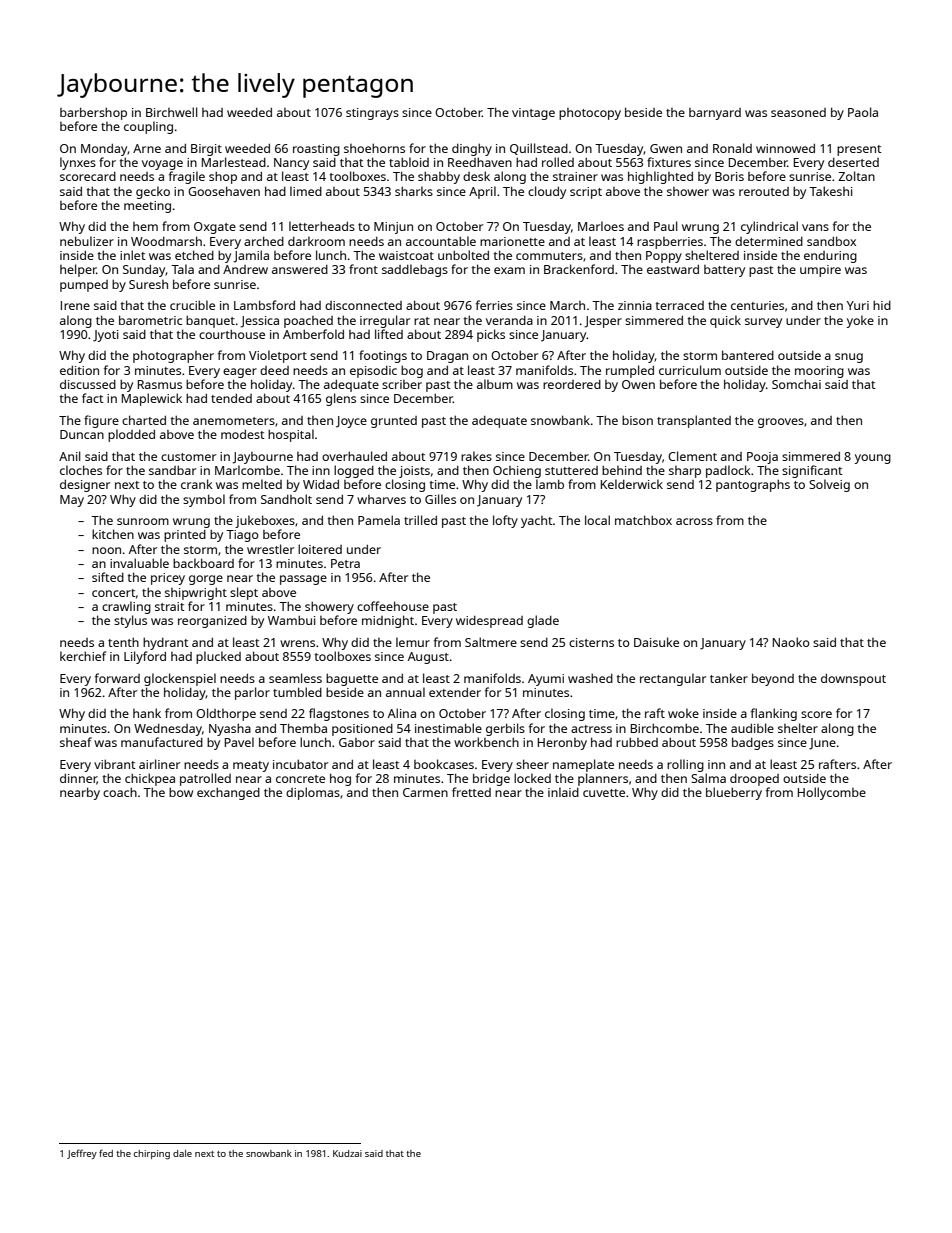 This page has width=952, height=1233. What do you see at coordinates (563, 792) in the page?
I see `inlaid` at bounding box center [563, 792].
